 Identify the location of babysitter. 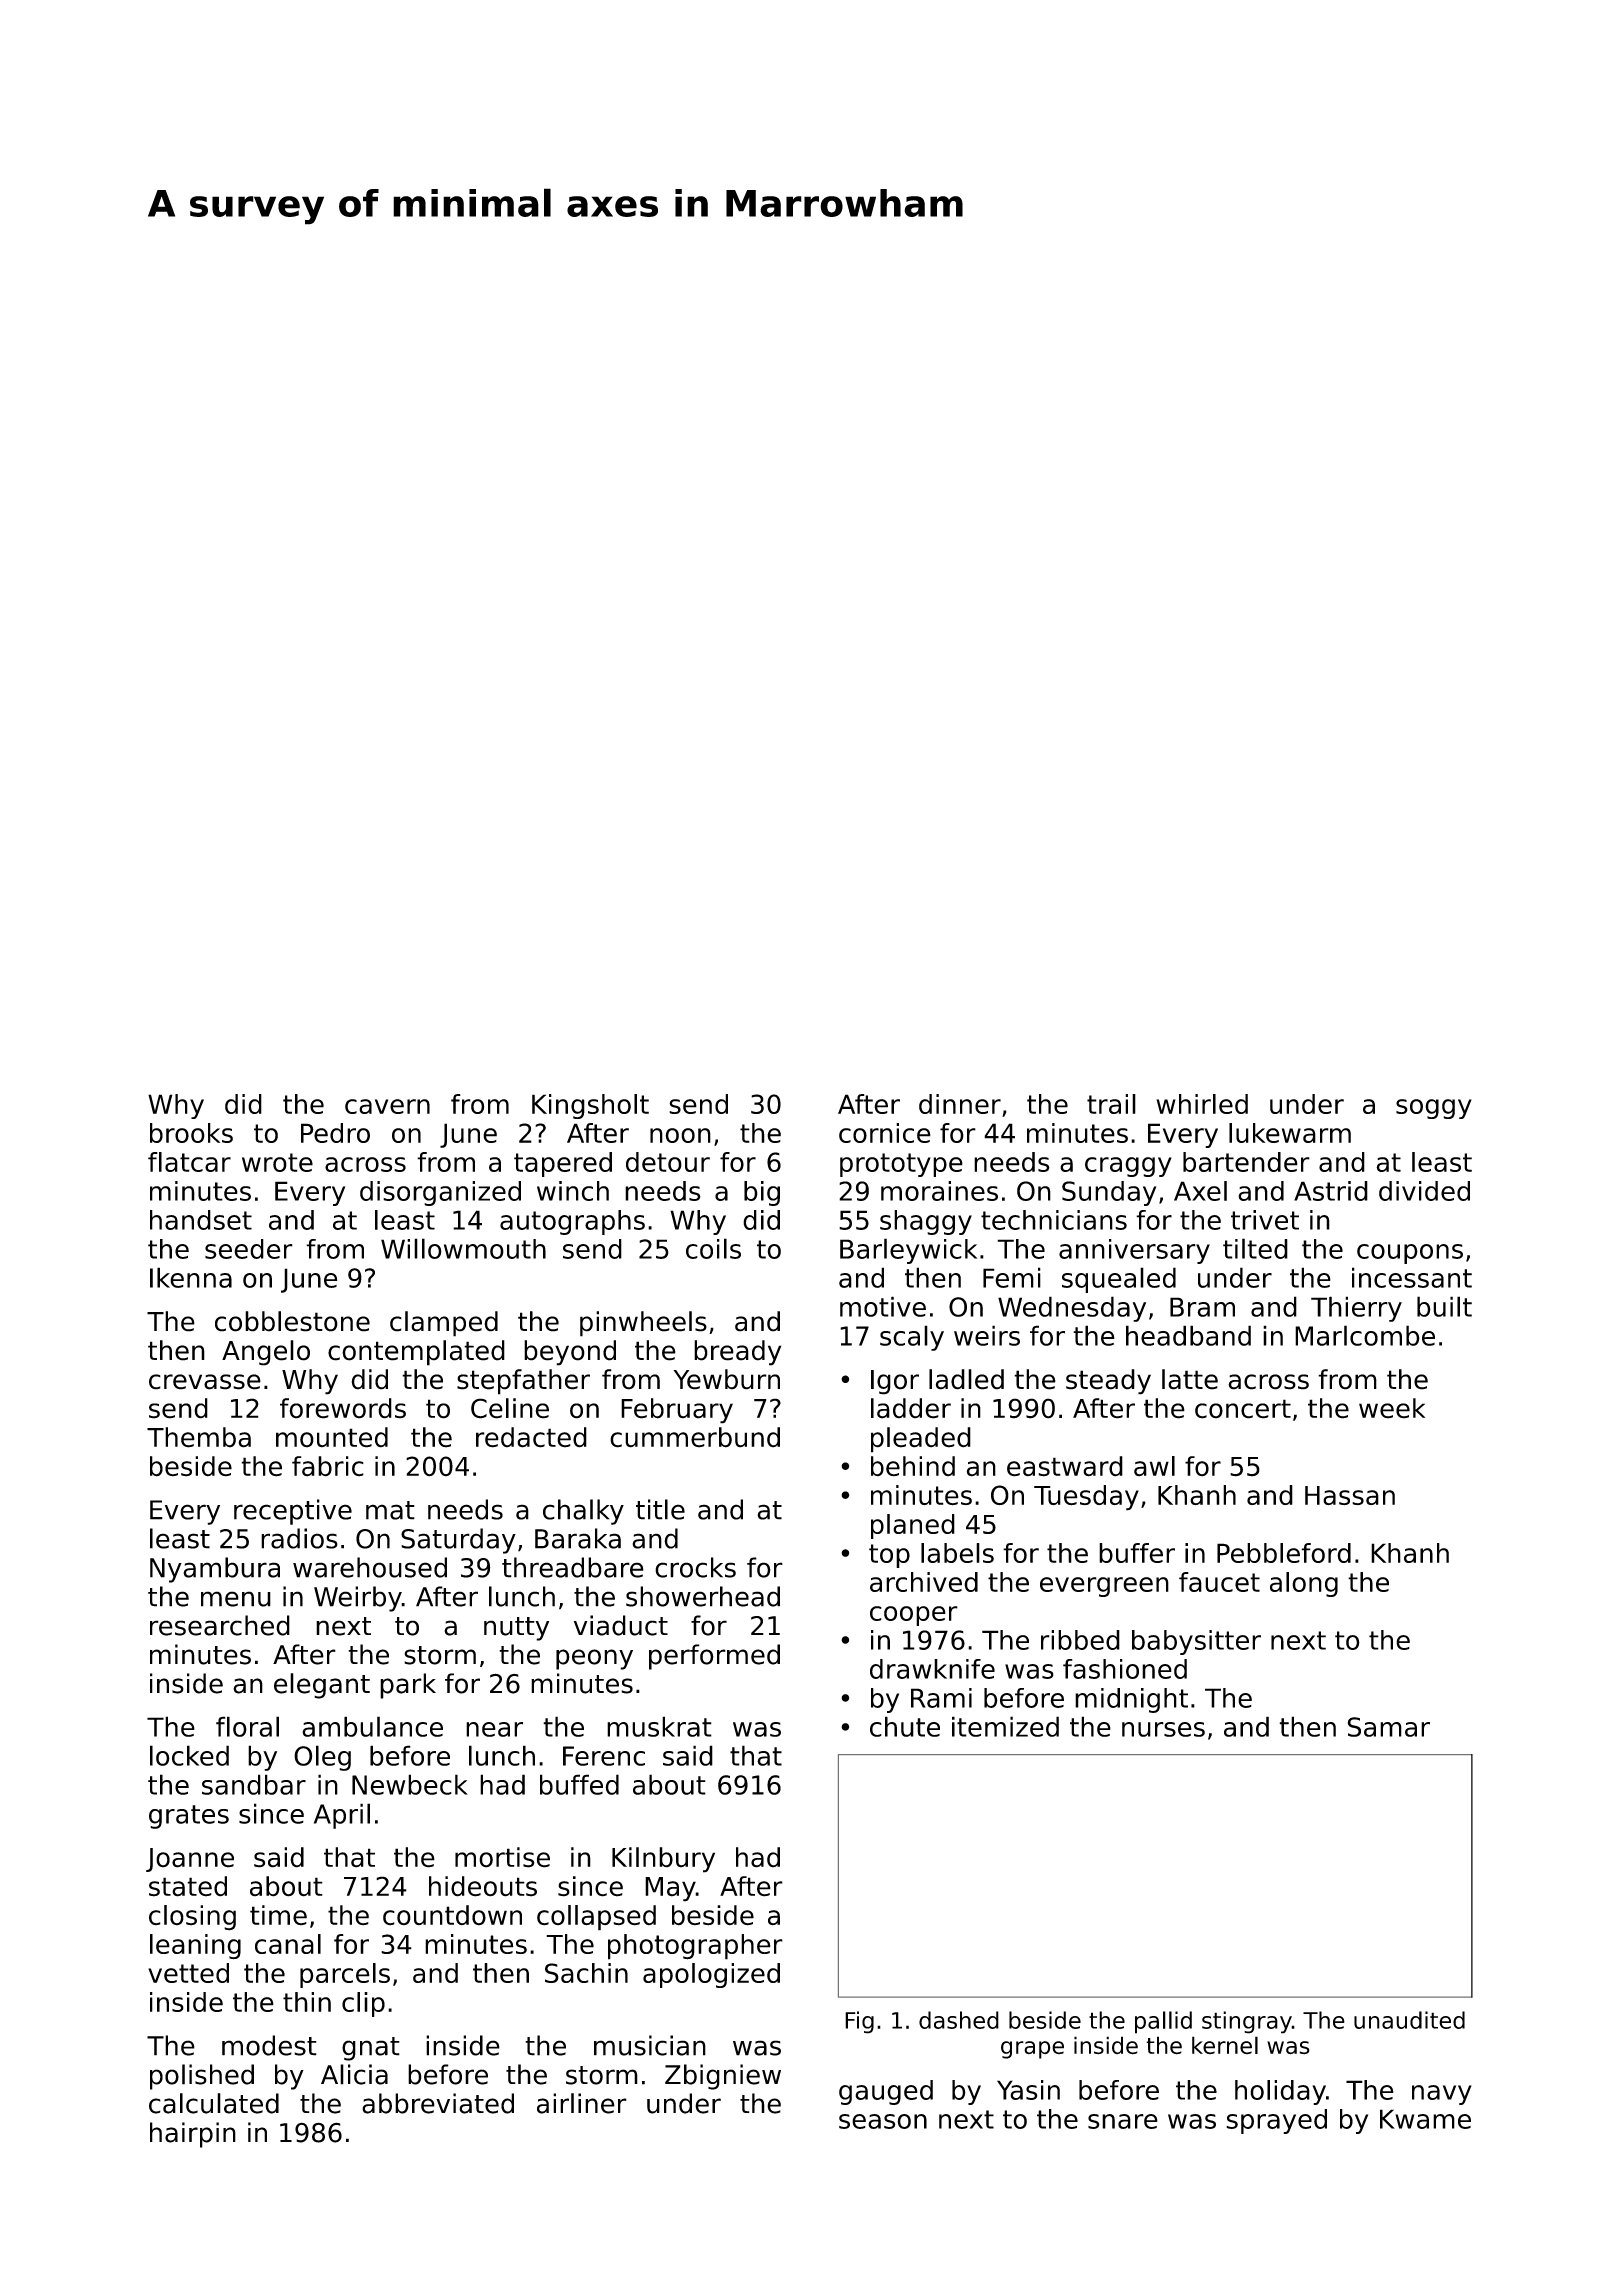
(1196, 1642).
